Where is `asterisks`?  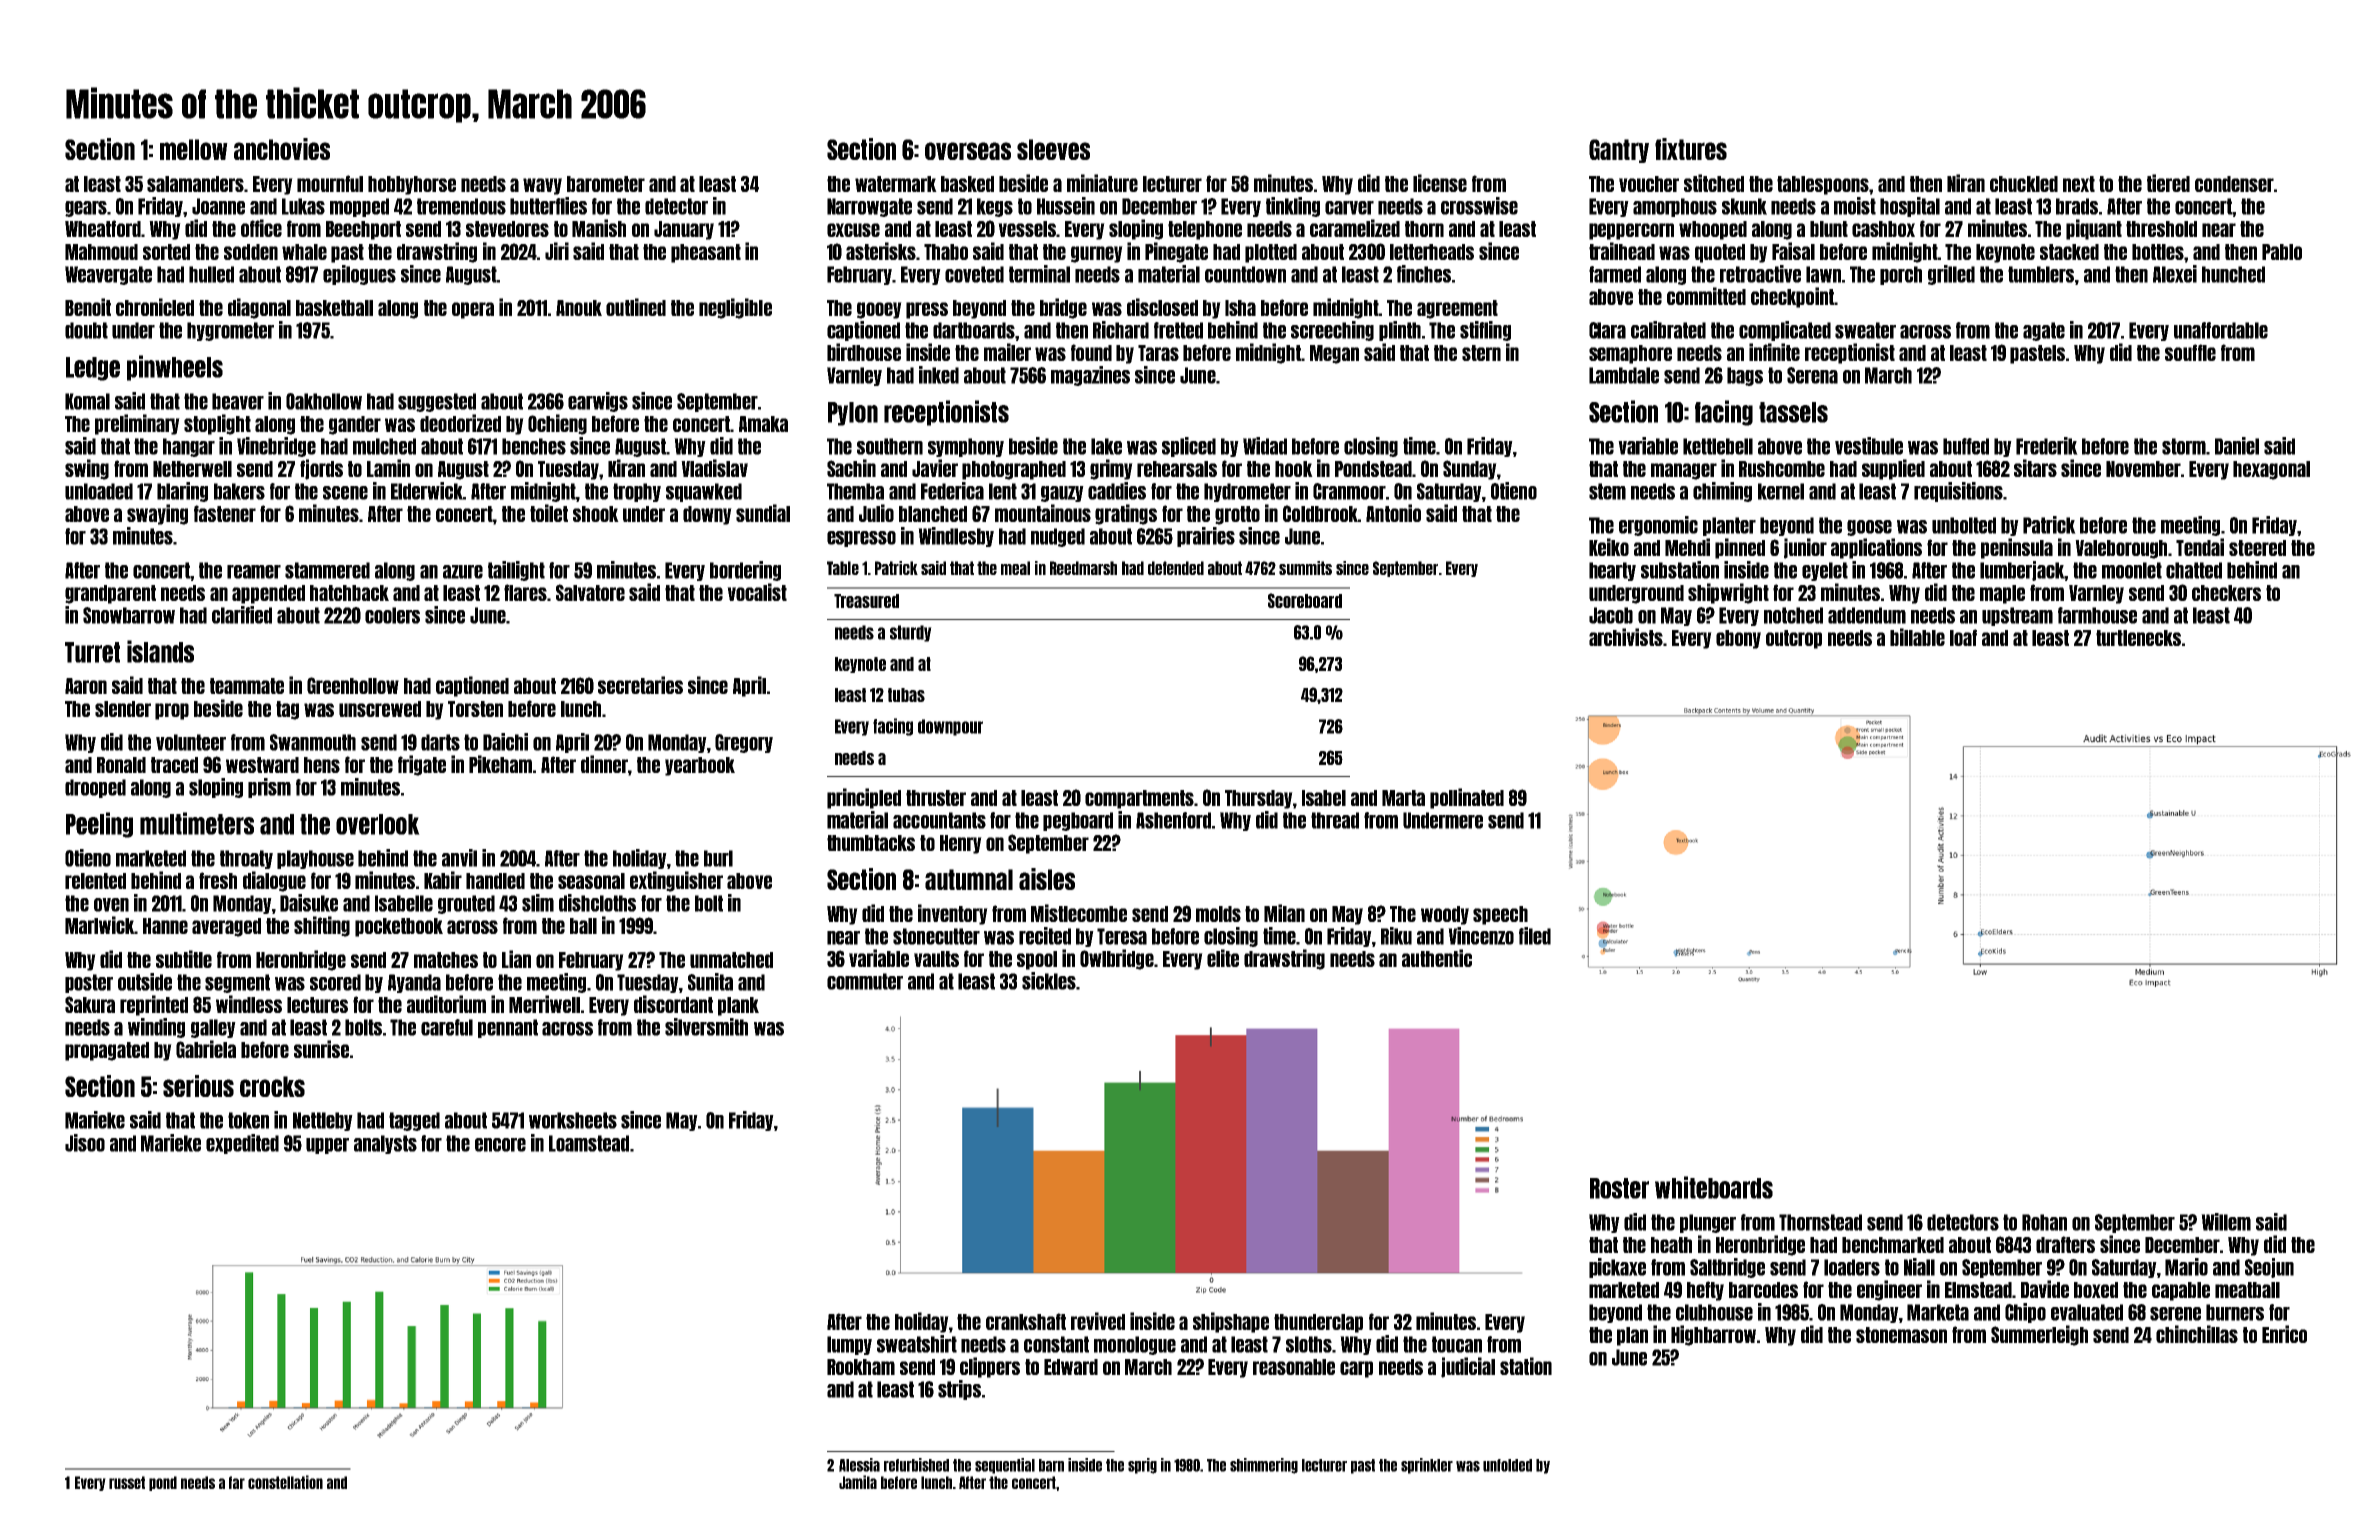
asterisks is located at coordinates (881, 251).
